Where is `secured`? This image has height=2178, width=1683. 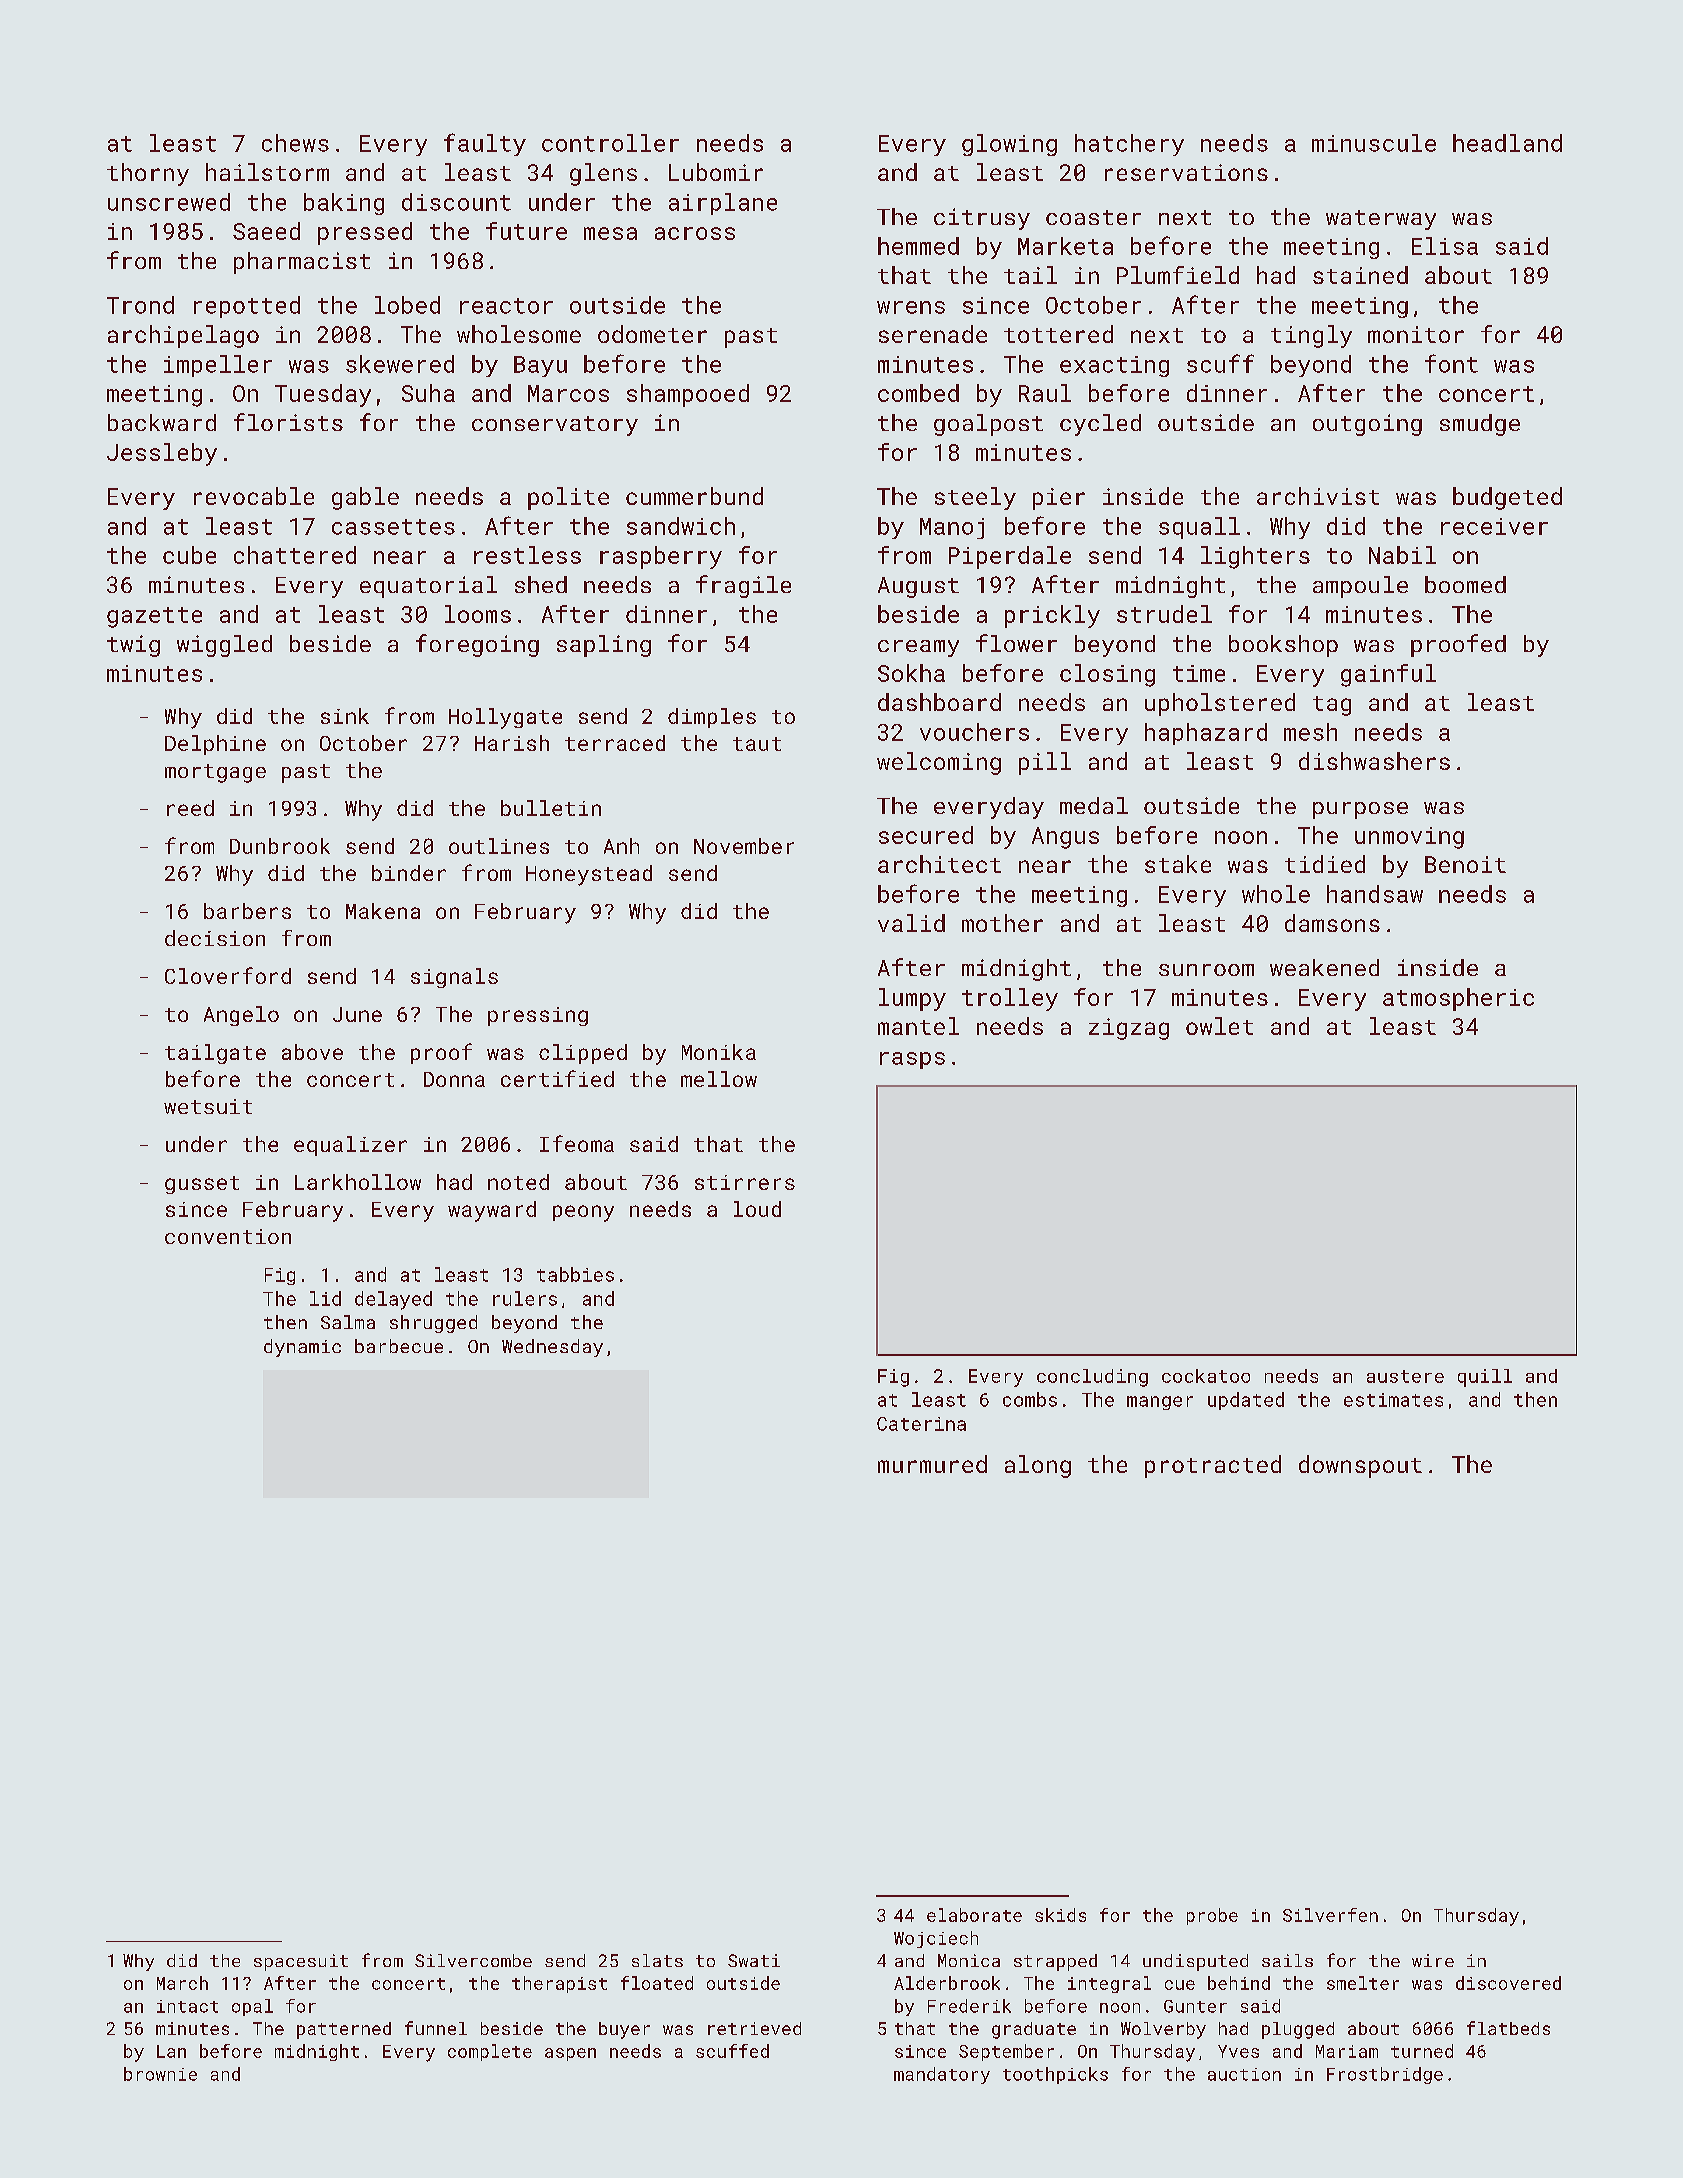 secured is located at coordinates (926, 835).
